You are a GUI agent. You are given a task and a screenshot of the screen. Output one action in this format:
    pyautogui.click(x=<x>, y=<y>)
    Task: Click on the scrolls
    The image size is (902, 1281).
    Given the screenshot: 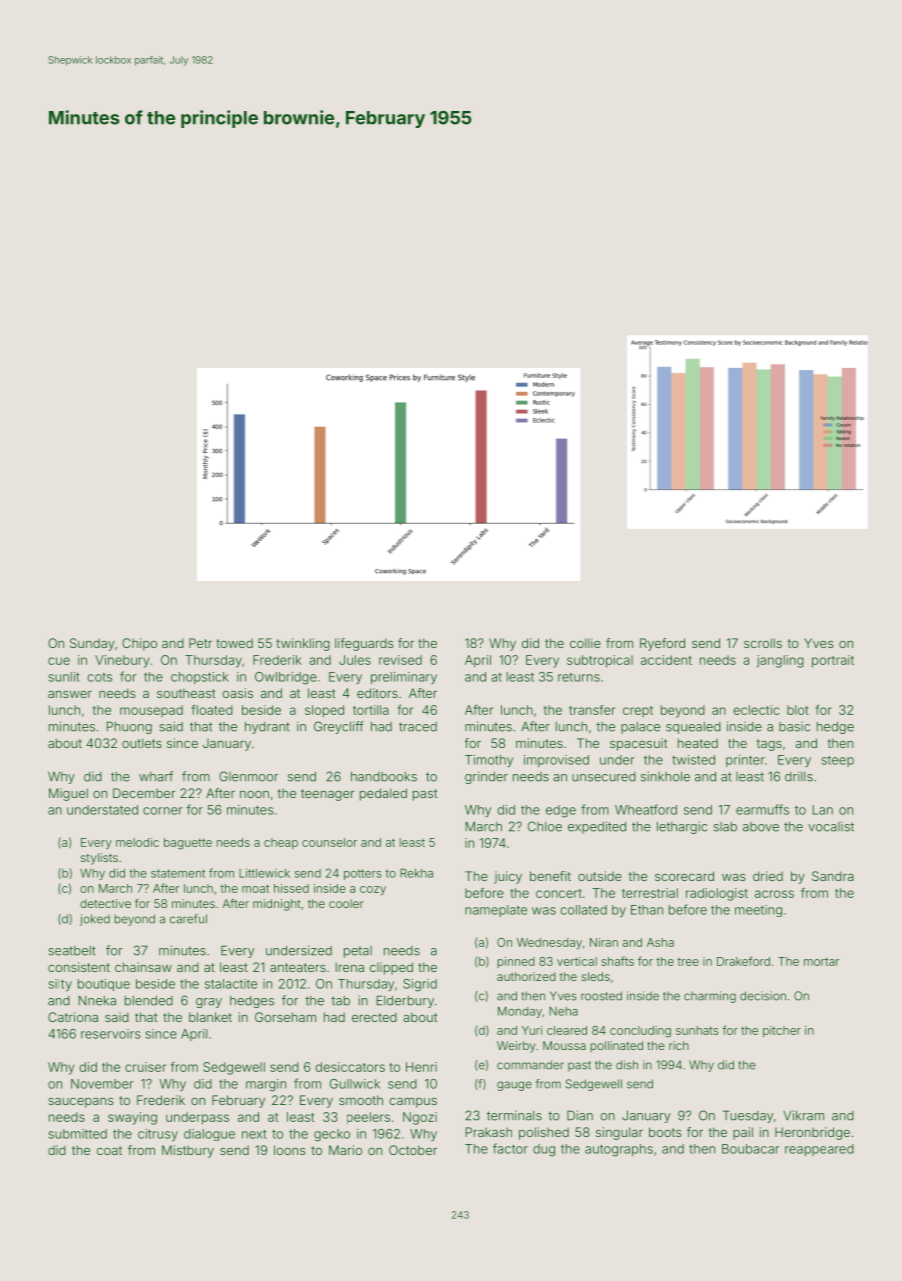 What is the action you would take?
    pyautogui.click(x=763, y=643)
